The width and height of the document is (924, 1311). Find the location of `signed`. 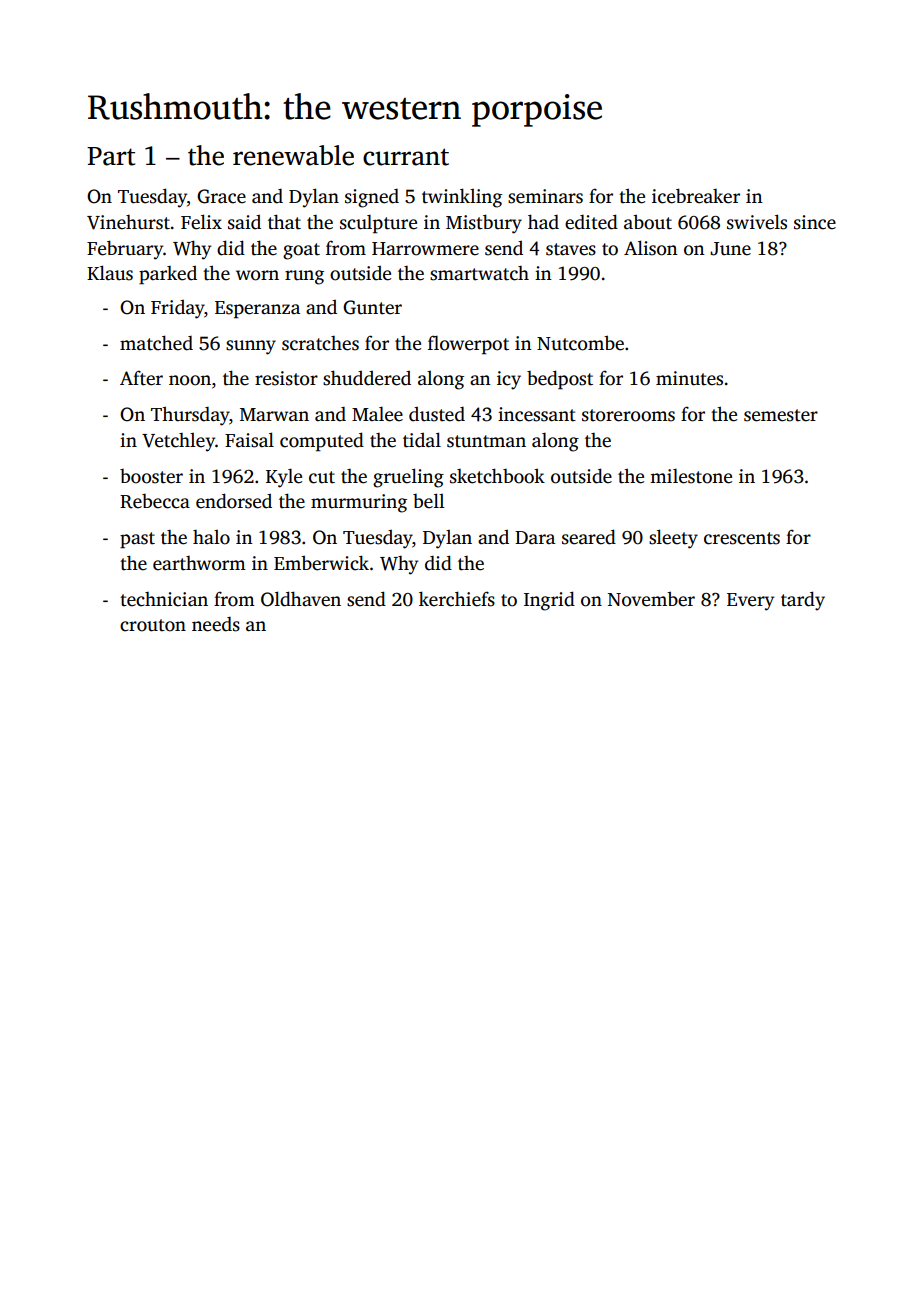

signed is located at coordinates (372, 198).
